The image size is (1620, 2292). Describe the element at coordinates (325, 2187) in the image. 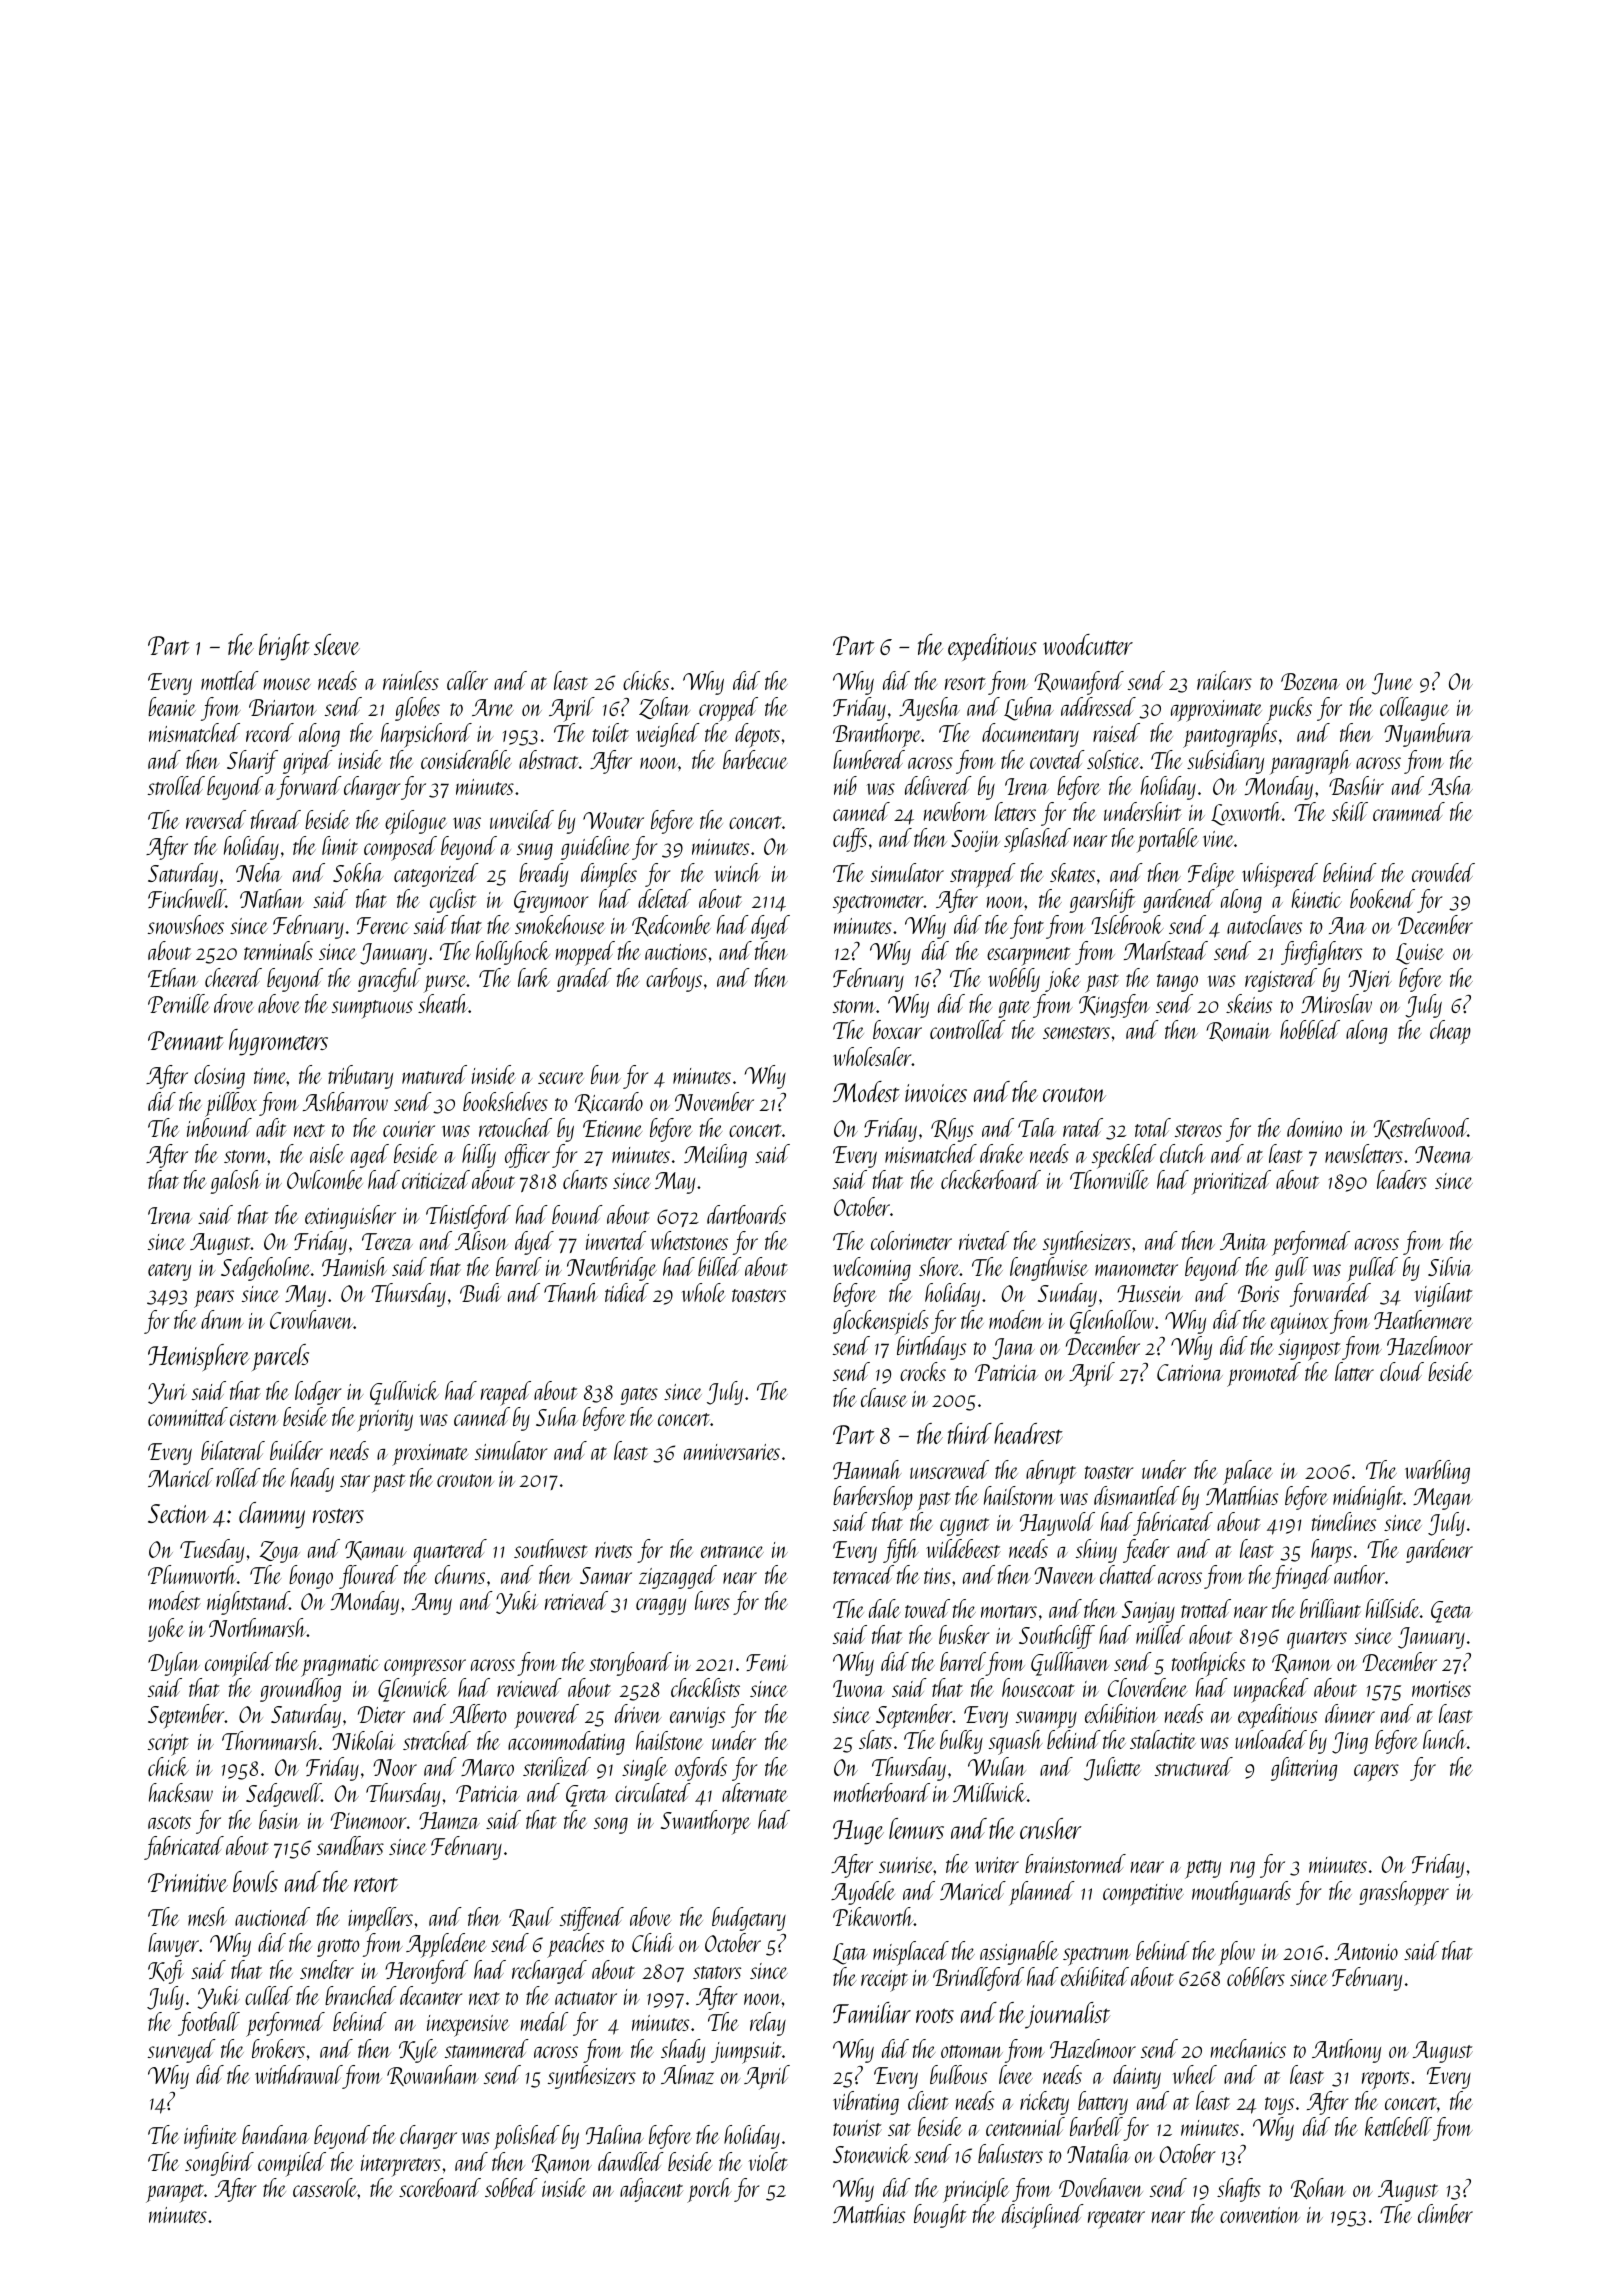

I see `casserole` at that location.
